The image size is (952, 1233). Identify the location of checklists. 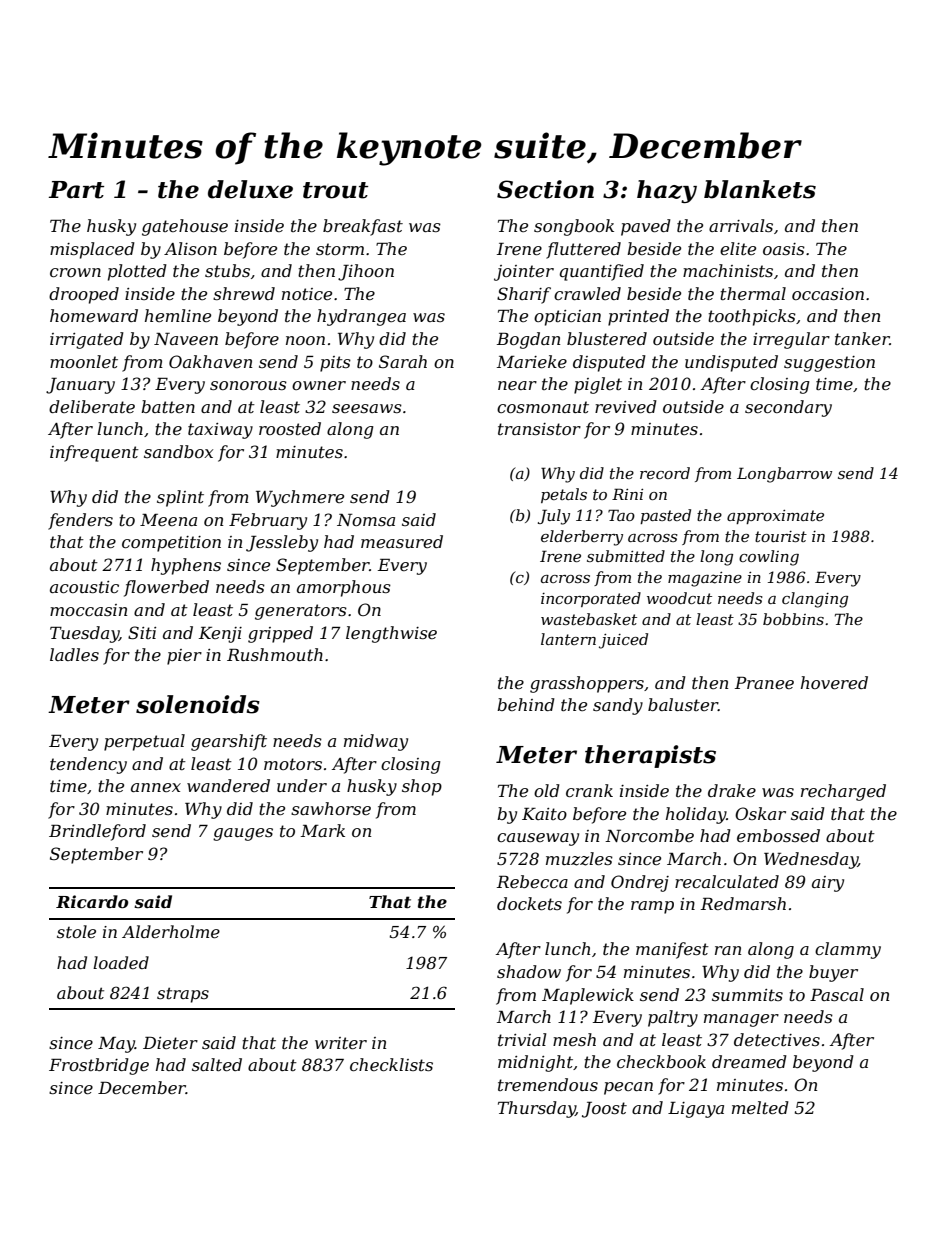
(391, 1064).
